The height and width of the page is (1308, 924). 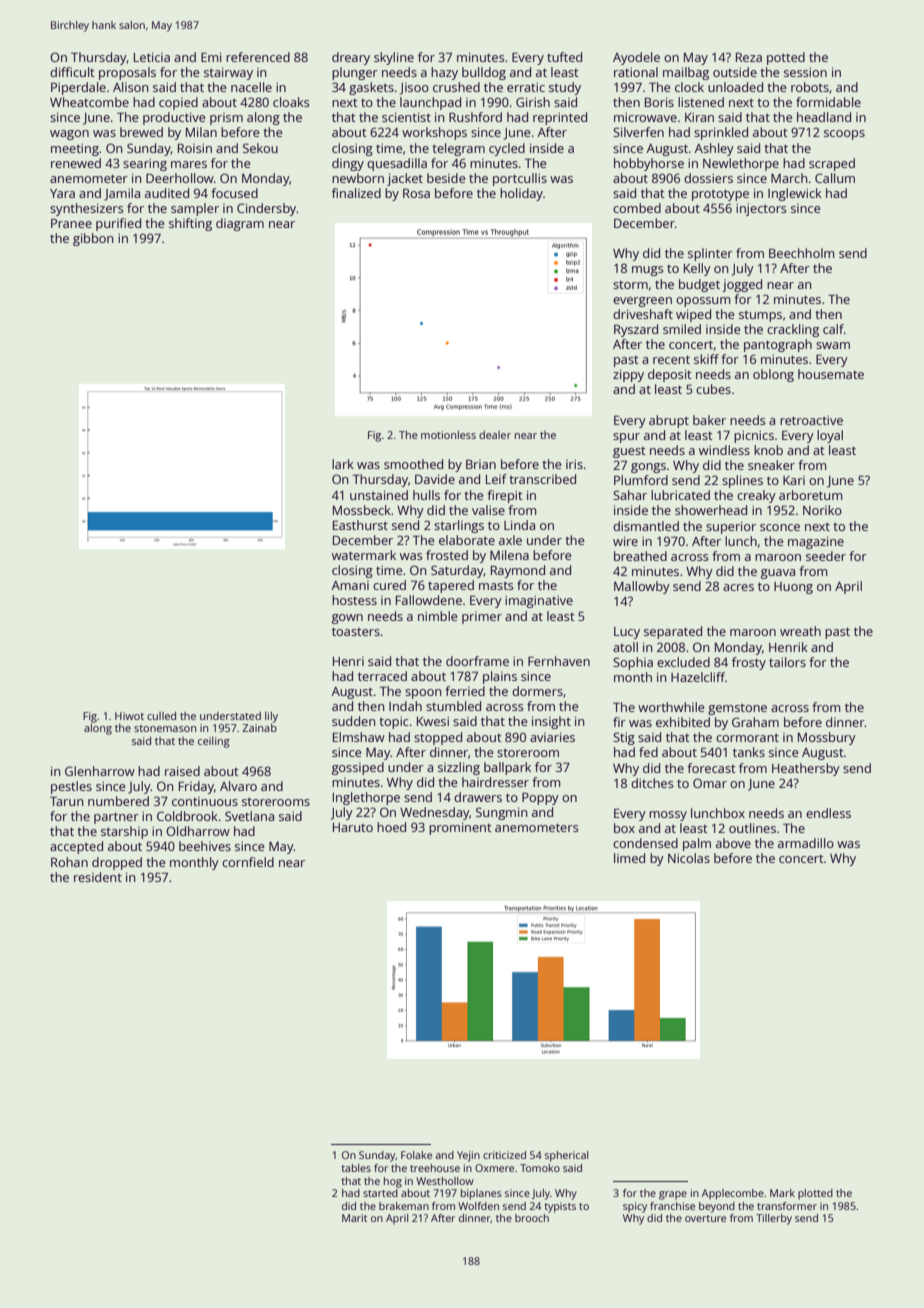 I want to click on endless, so click(x=828, y=813).
